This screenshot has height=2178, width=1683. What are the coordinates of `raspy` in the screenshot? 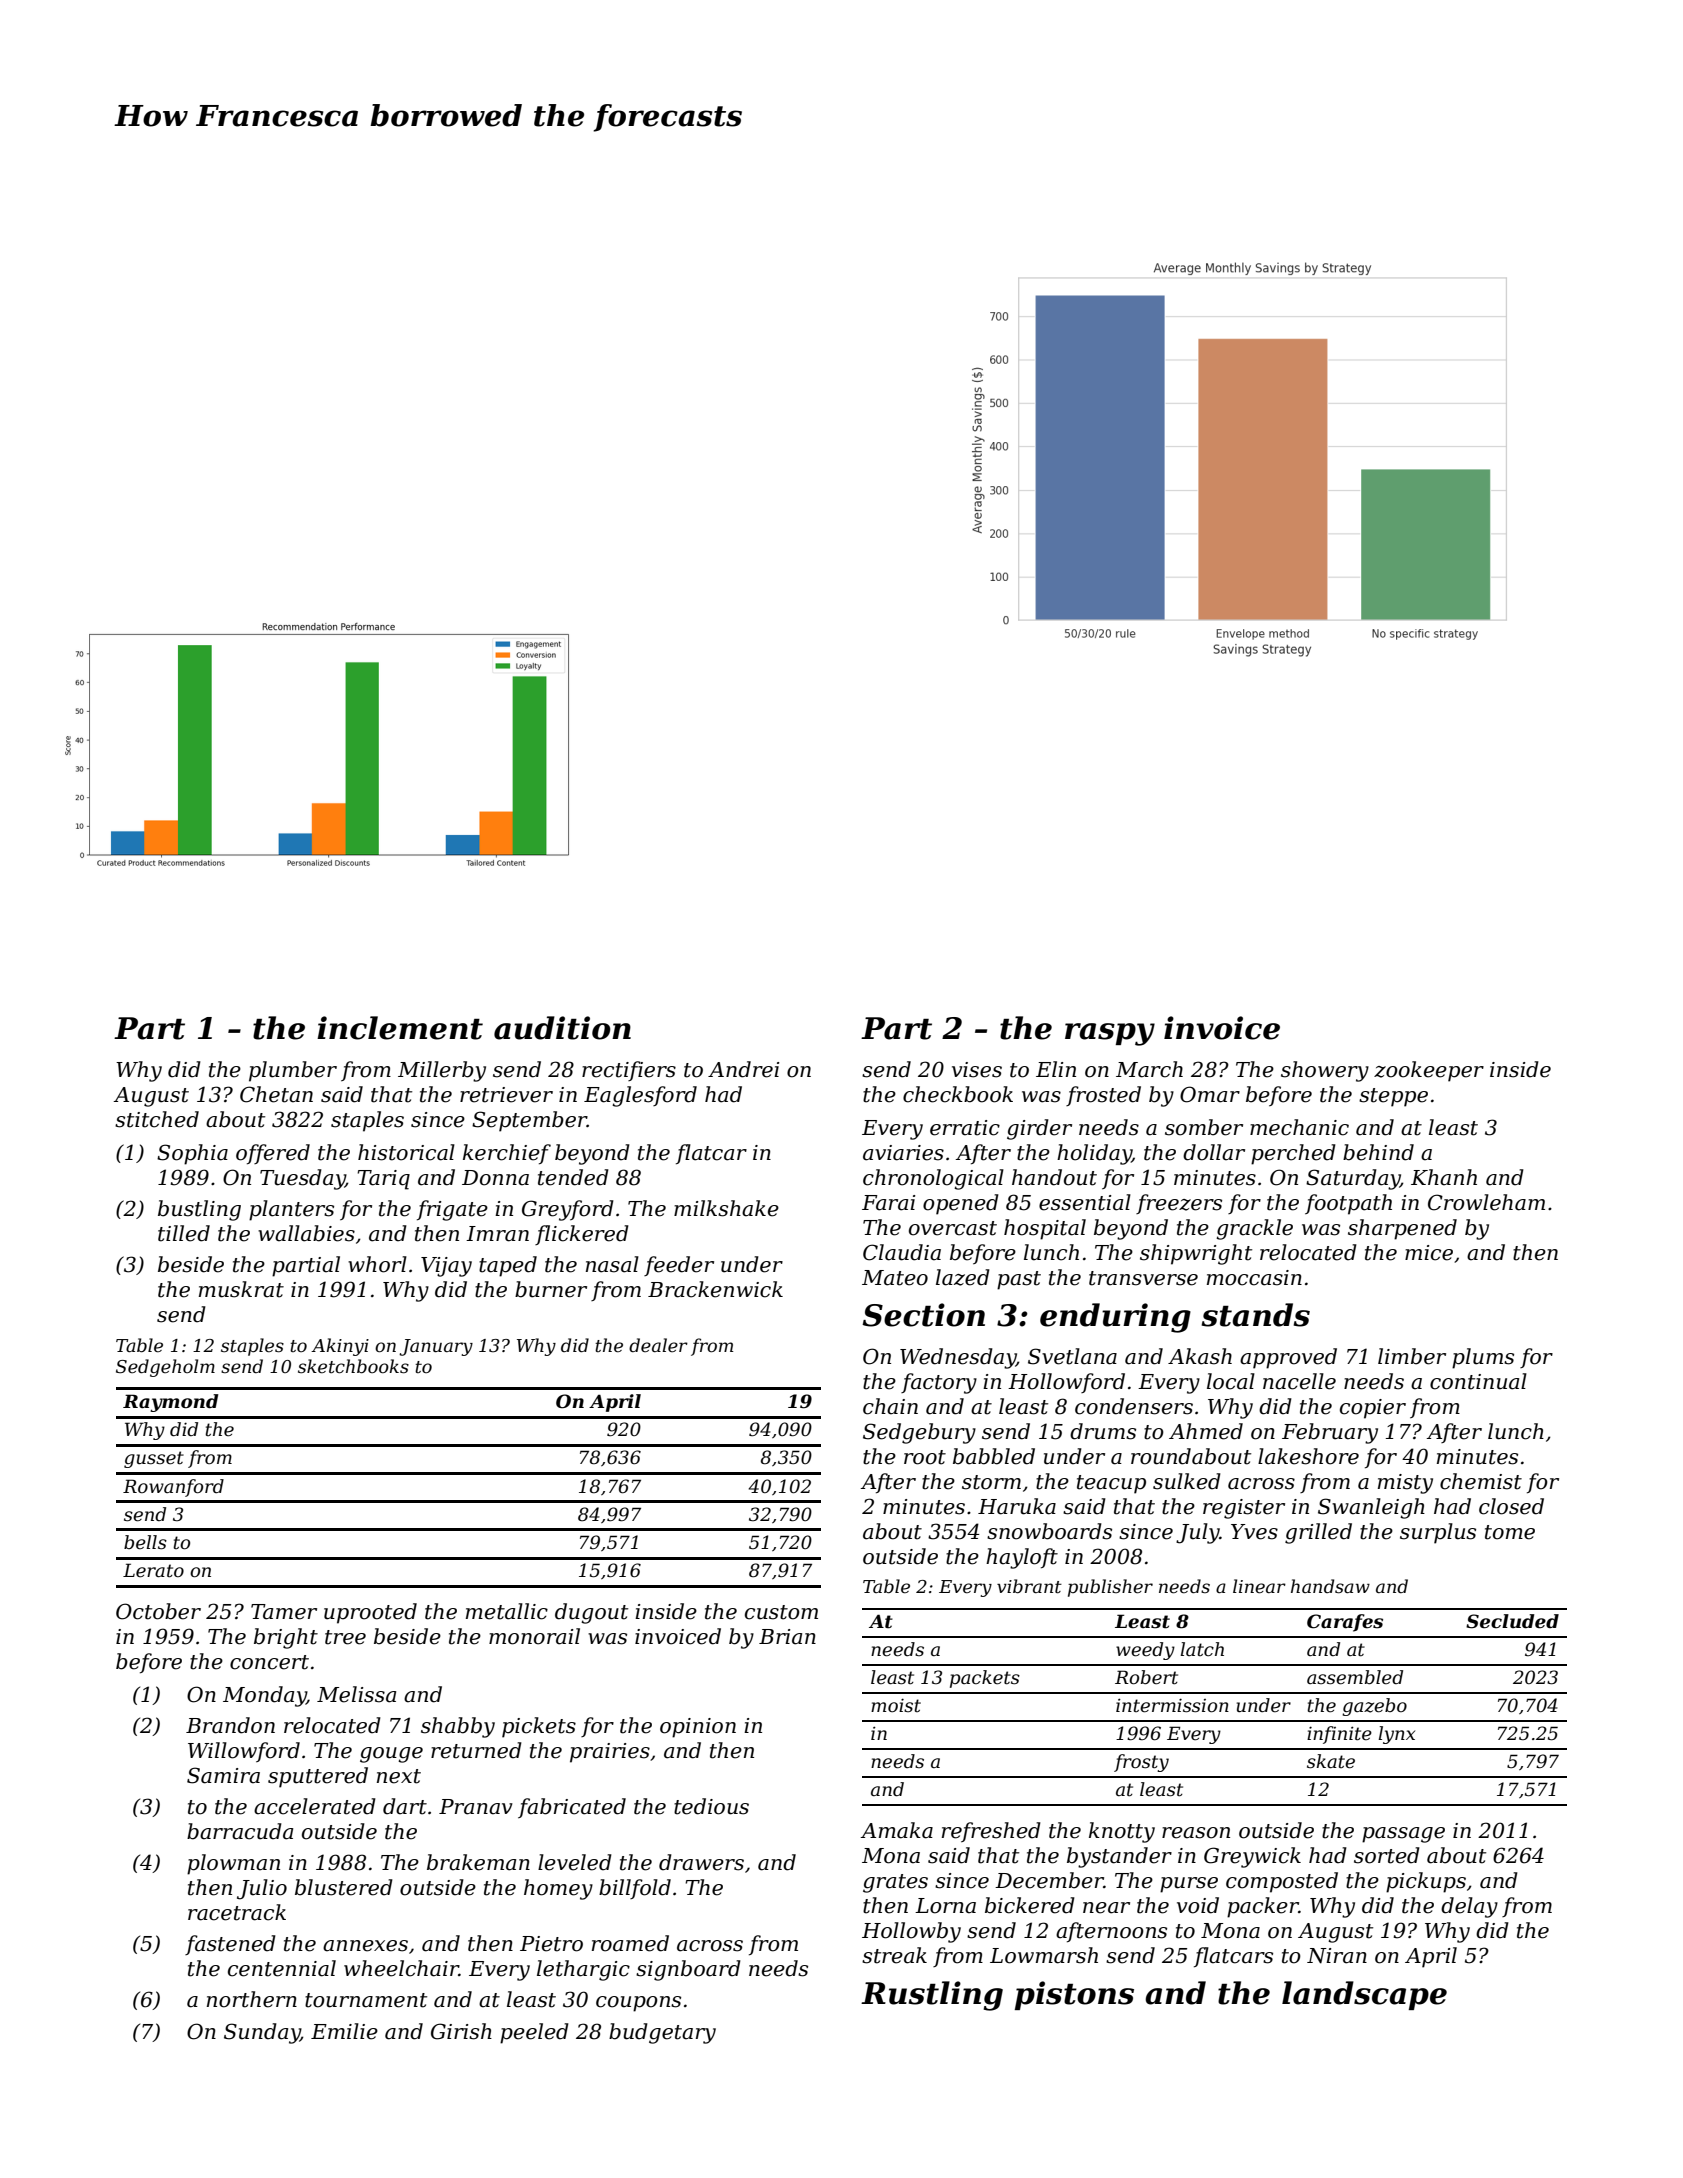 It's located at (1110, 1034).
